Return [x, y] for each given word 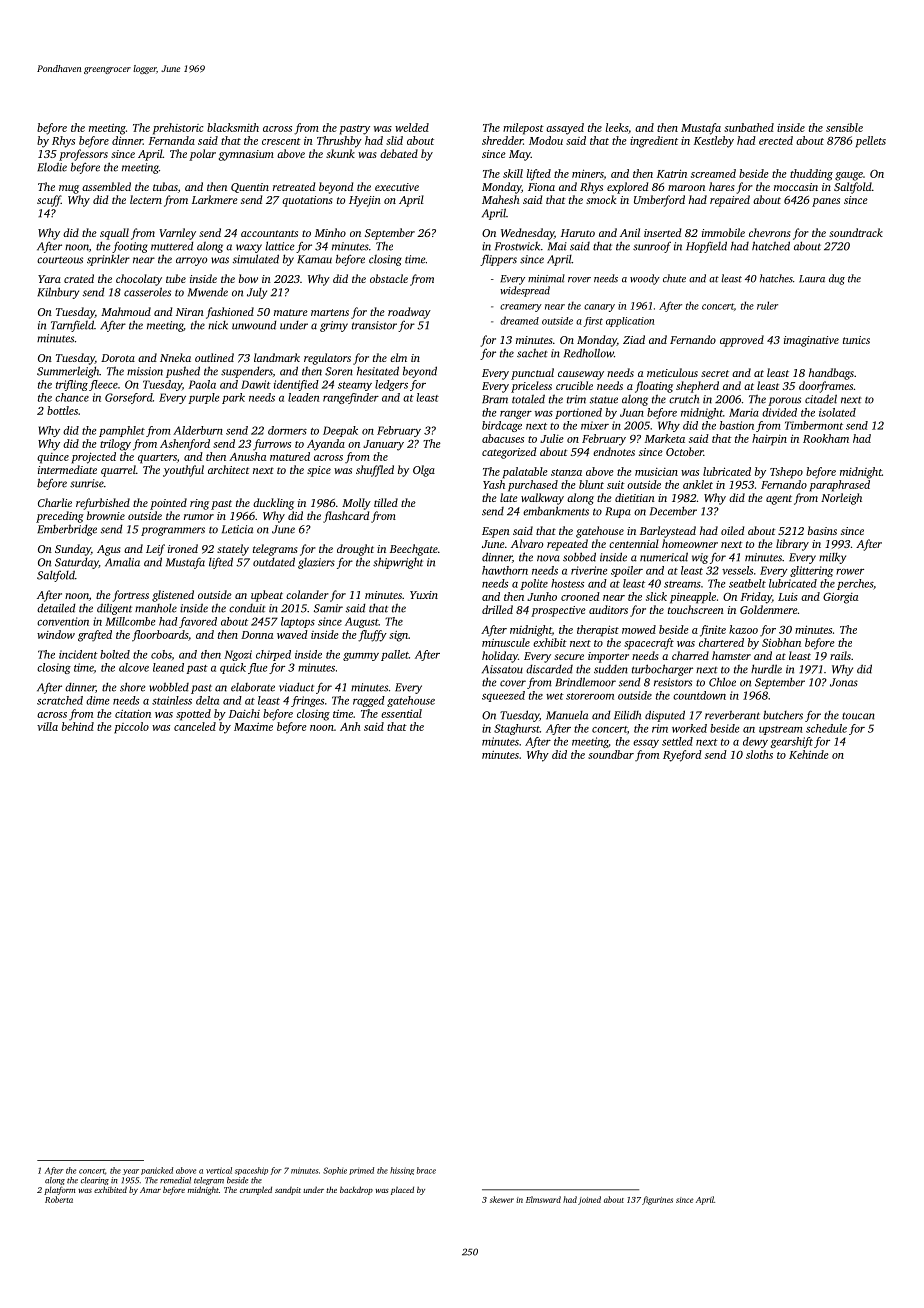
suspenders [247, 372]
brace [426, 1170]
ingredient [654, 142]
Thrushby [339, 142]
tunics [856, 340]
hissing [402, 1171]
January [383, 445]
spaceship [251, 1171]
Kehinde [809, 754]
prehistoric [178, 129]
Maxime [253, 727]
